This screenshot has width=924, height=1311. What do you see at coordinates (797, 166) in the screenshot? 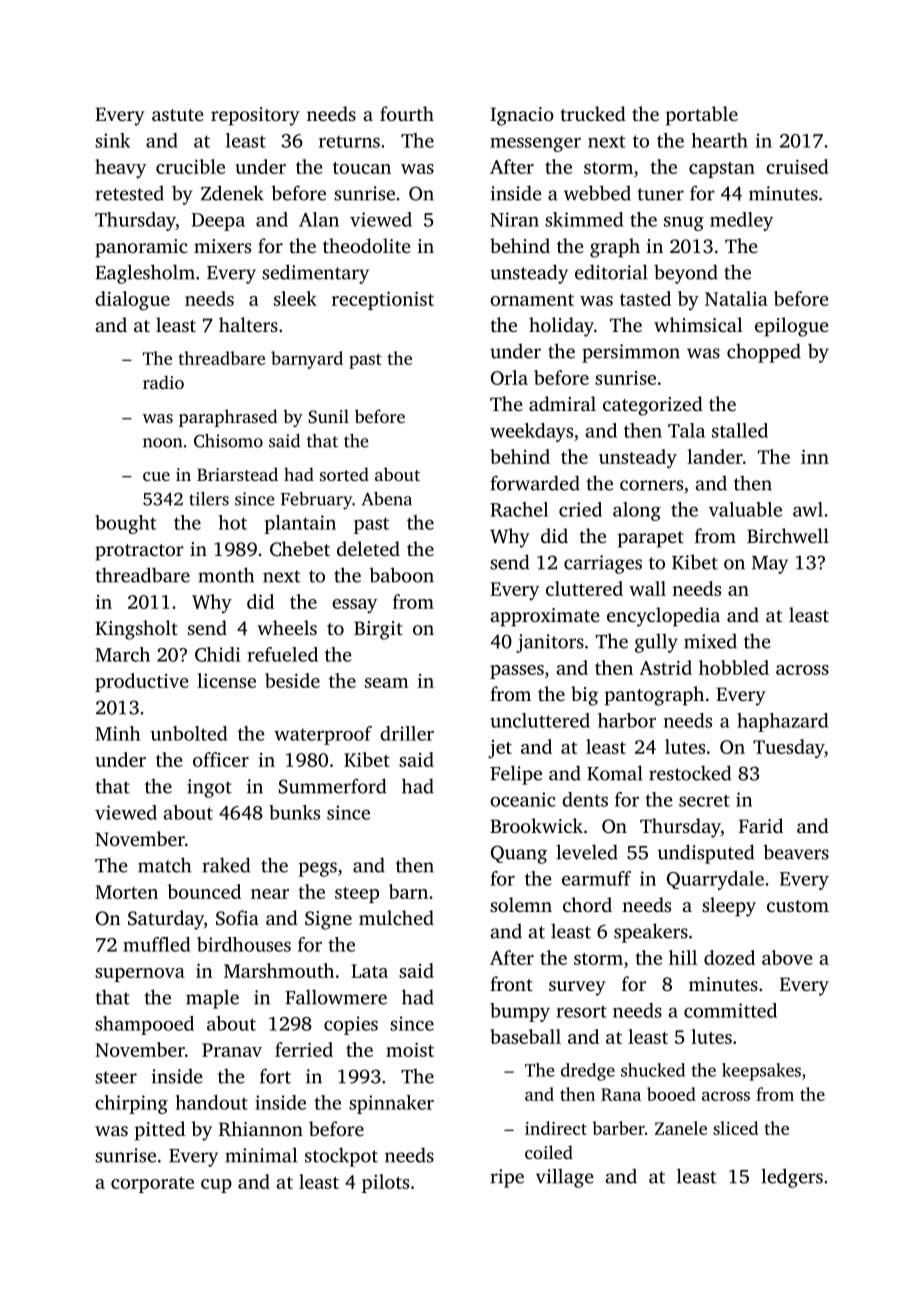
I see `cruised` at bounding box center [797, 166].
